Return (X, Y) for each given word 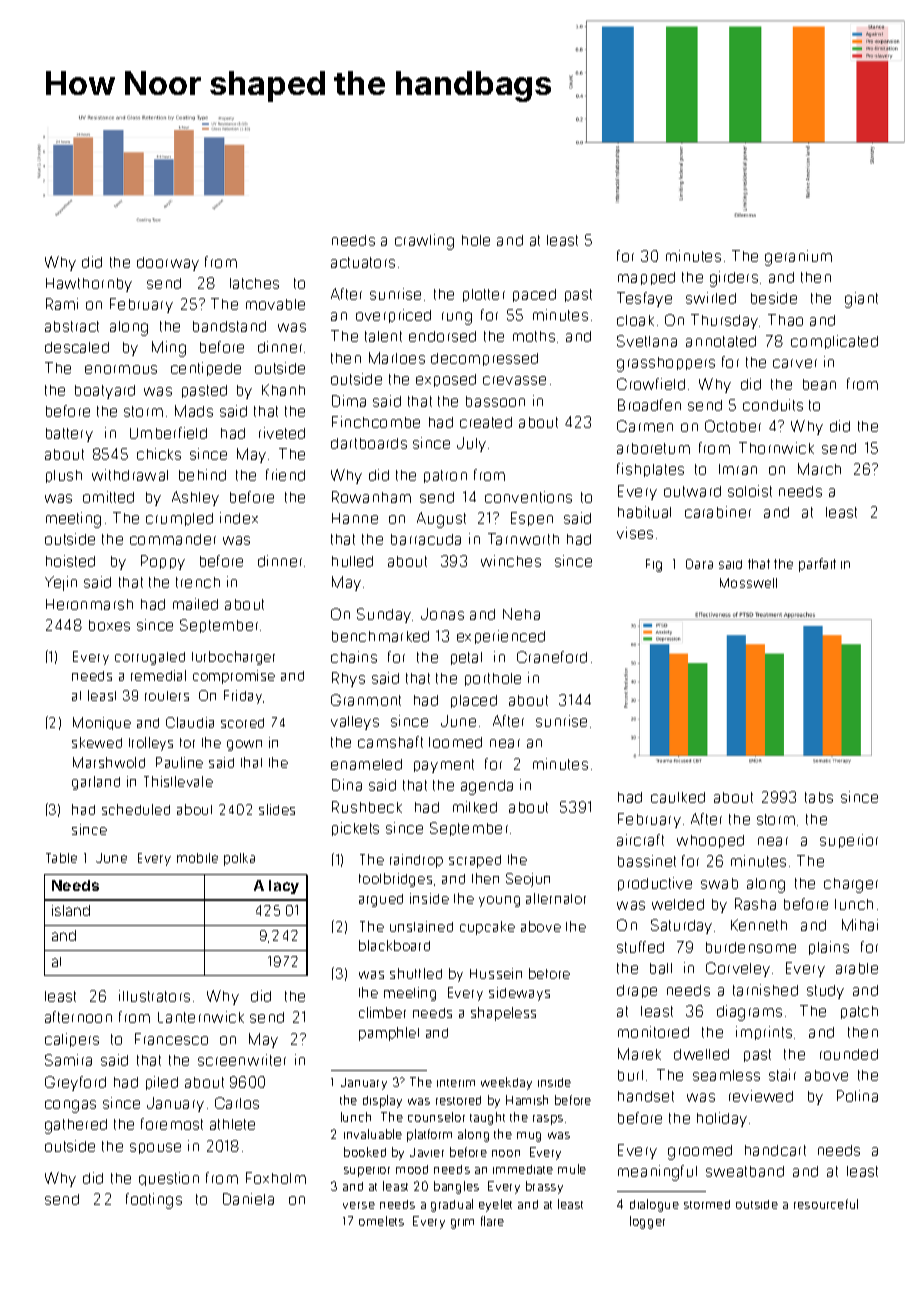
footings (154, 1201)
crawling (424, 242)
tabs (819, 797)
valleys (355, 723)
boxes (109, 625)
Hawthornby (89, 285)
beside (774, 298)
